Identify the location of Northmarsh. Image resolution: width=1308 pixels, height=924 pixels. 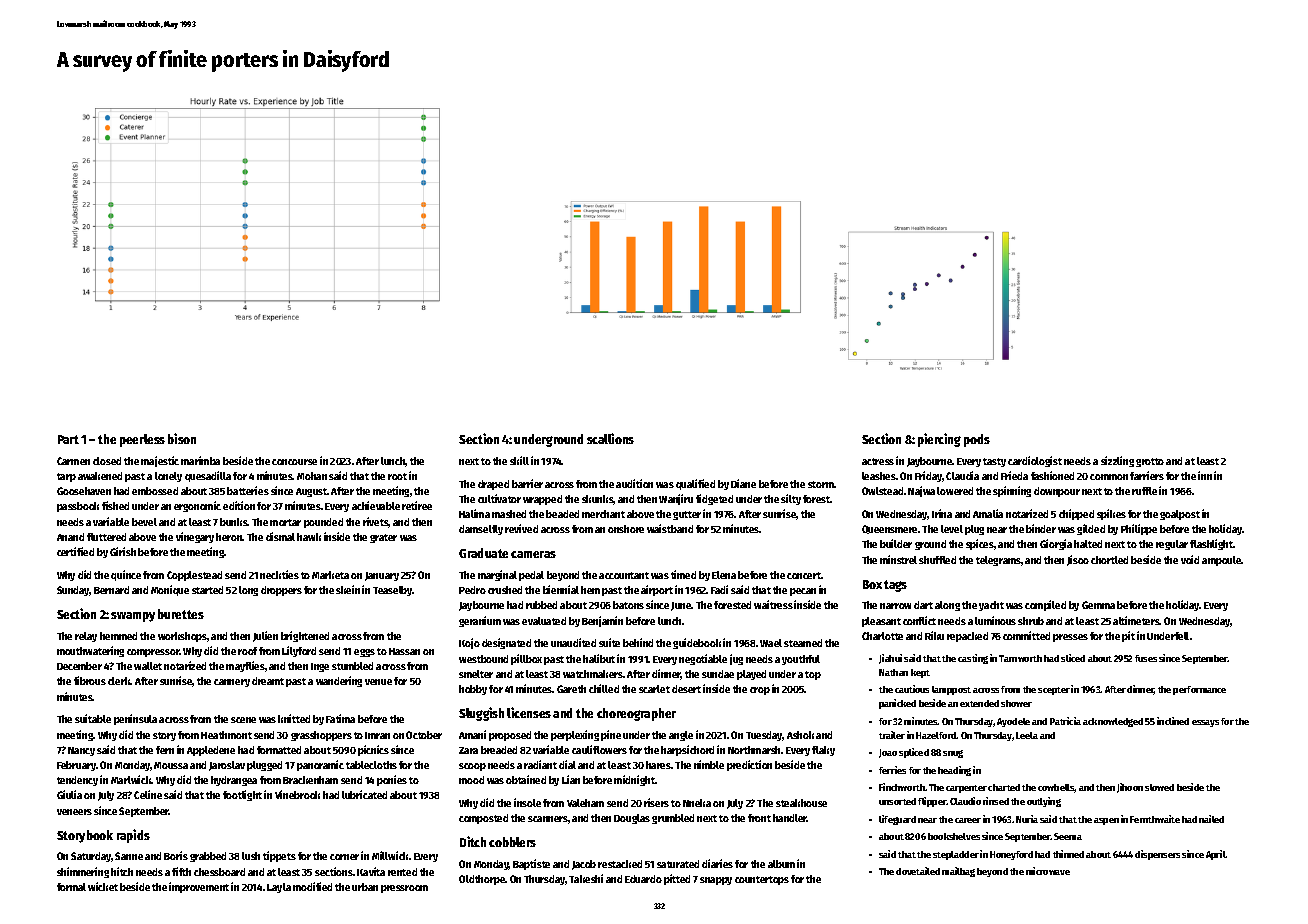
(754, 750).
